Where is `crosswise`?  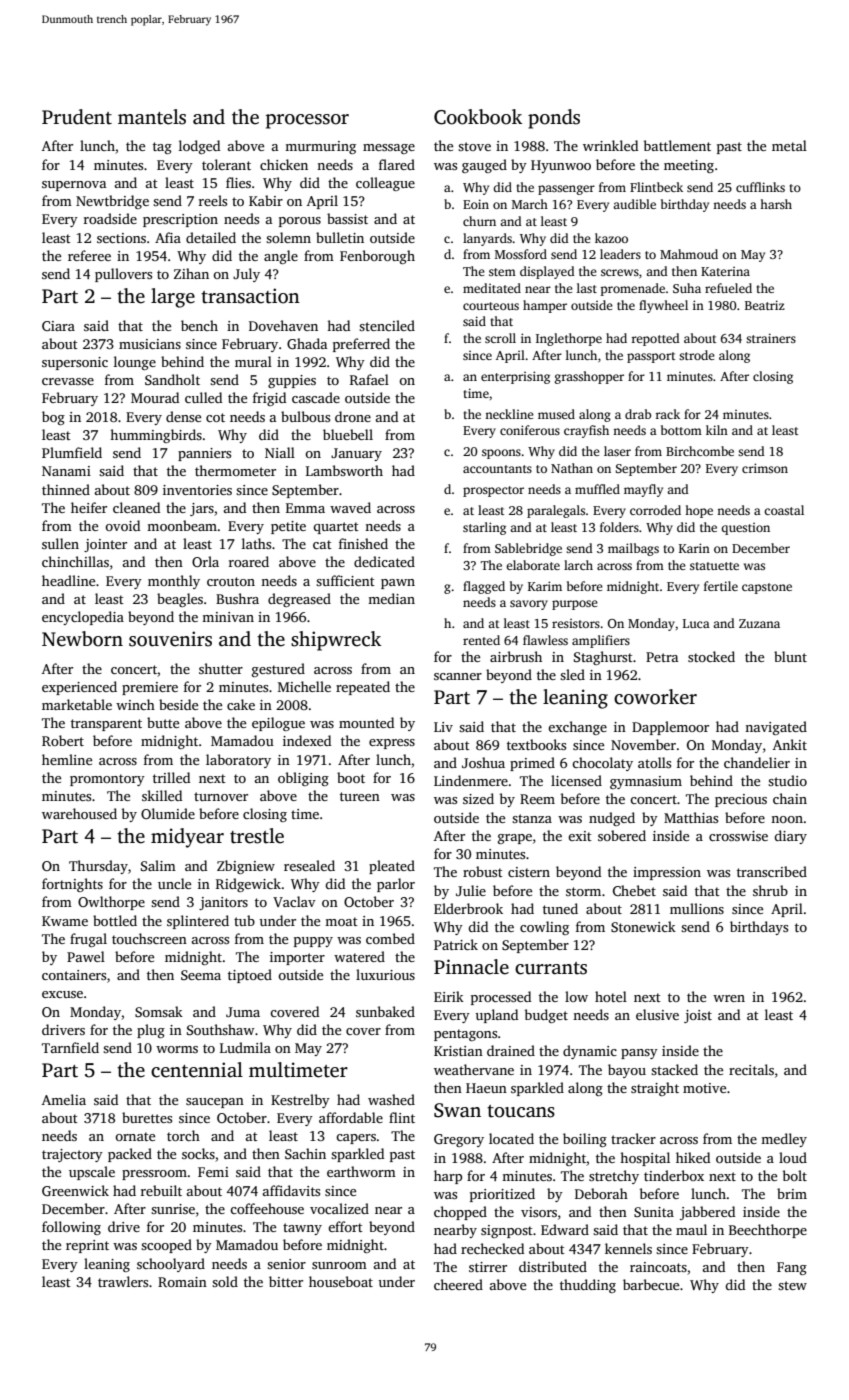
crosswise is located at coordinates (738, 836).
